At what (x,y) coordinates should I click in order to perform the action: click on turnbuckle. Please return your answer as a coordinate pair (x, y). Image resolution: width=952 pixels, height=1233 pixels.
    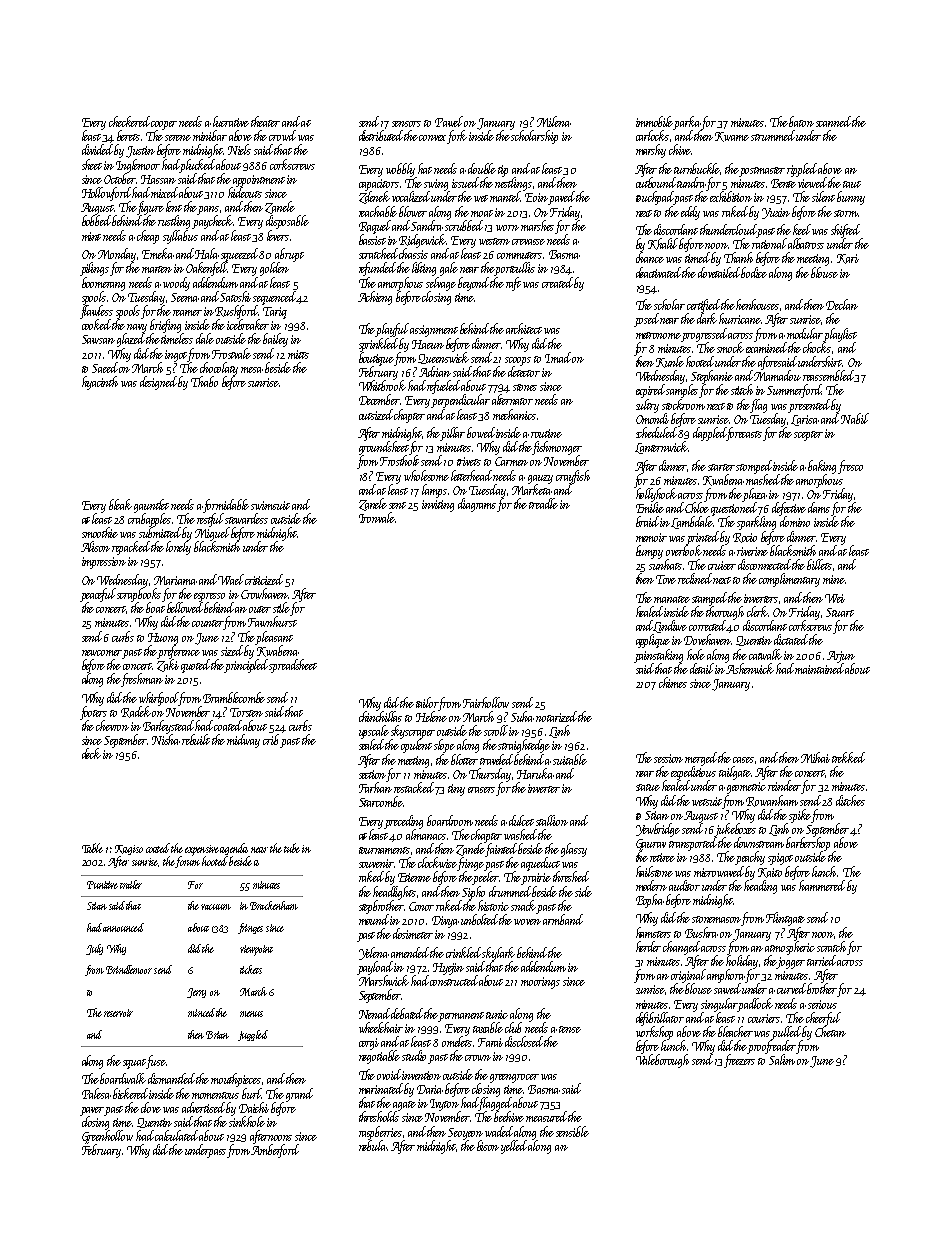
    Looking at the image, I should click on (697, 169).
